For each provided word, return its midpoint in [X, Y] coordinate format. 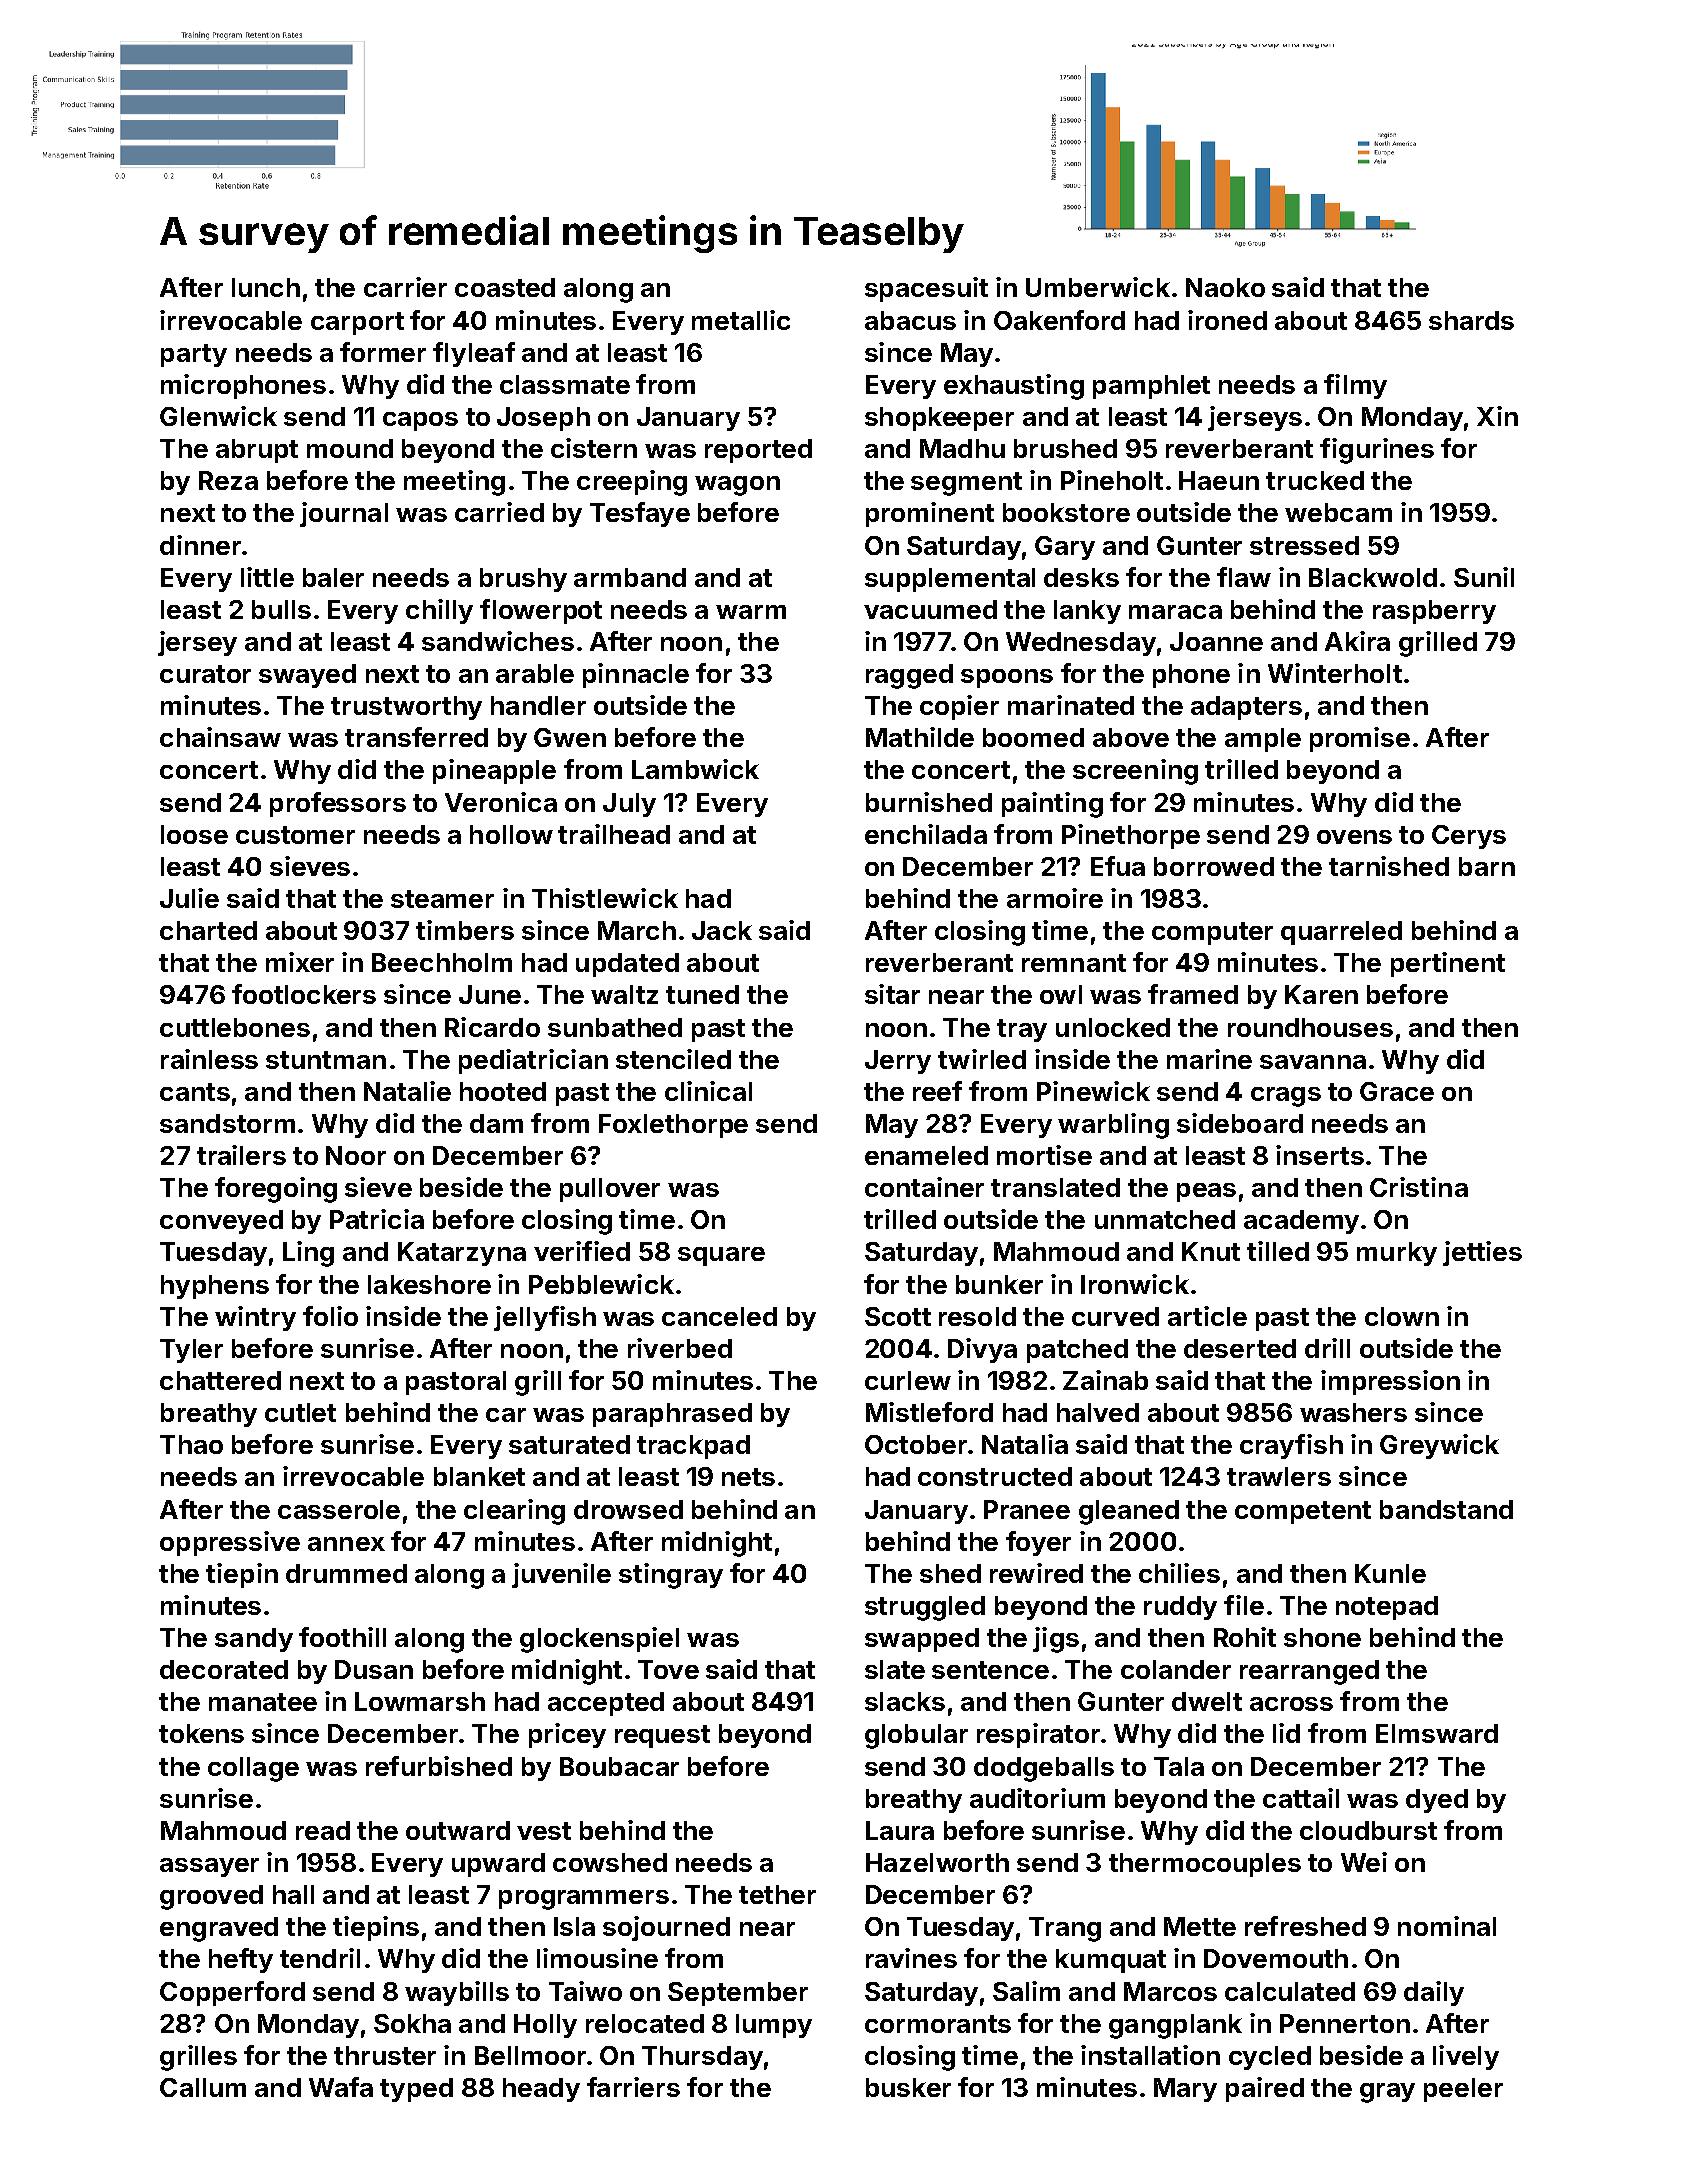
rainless [209, 1059]
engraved [219, 1929]
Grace [1397, 1091]
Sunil [1484, 577]
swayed [307, 676]
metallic [741, 320]
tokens [201, 1733]
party [194, 355]
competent [1303, 1512]
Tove [668, 1669]
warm [751, 612]
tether [777, 1894]
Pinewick [1093, 1091]
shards [1471, 320]
